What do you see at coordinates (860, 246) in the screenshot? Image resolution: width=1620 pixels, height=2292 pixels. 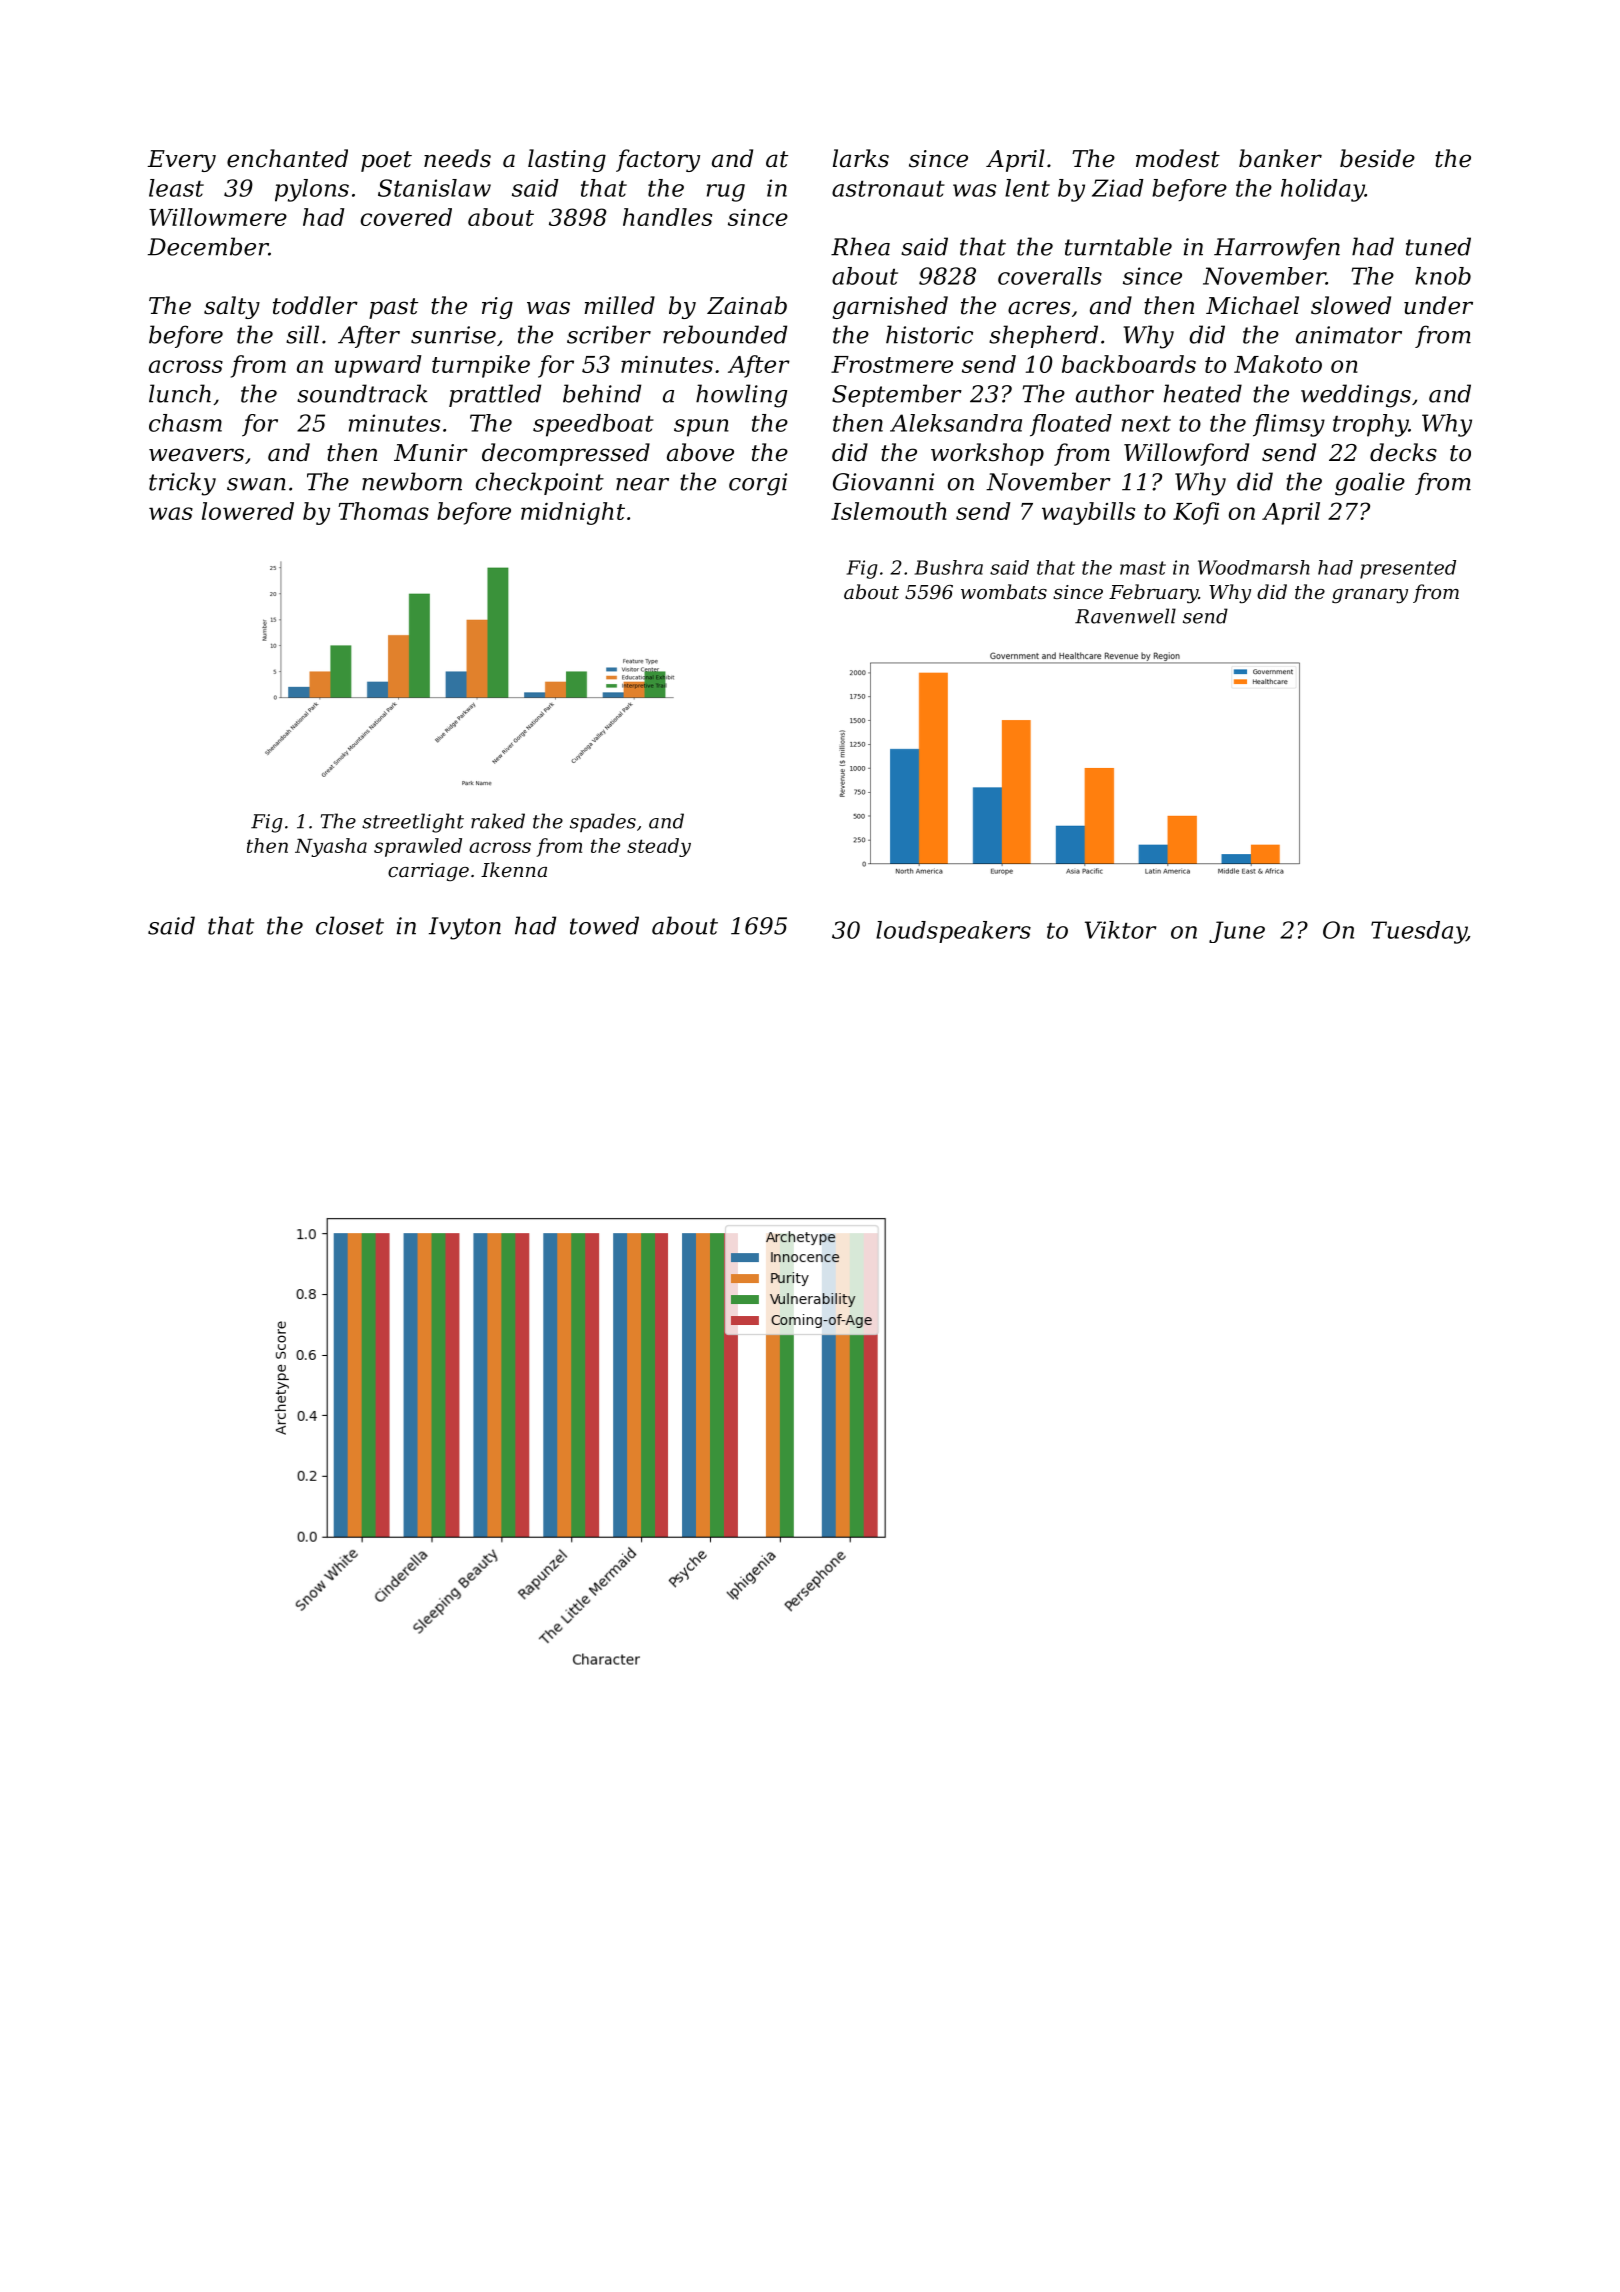 I see `Rhea` at bounding box center [860, 246].
